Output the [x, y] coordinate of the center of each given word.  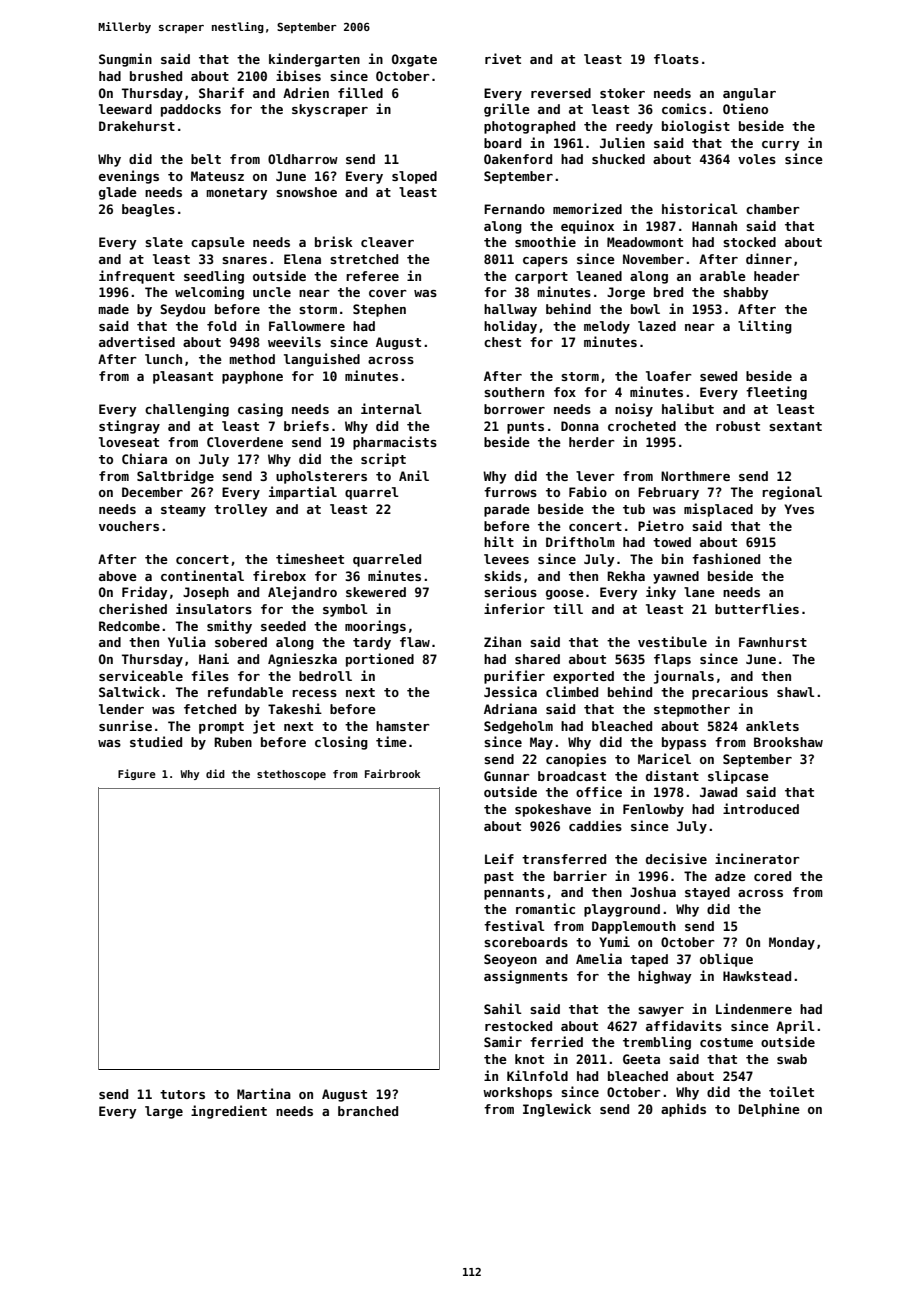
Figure [137, 774]
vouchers [129, 526]
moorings [375, 627]
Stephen [379, 310]
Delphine [769, 1110]
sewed [718, 376]
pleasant [183, 377]
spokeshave [553, 810]
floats [676, 59]
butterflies [757, 608]
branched [368, 1111]
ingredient [229, 1112]
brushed [156, 76]
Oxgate [414, 60]
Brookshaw [788, 742]
